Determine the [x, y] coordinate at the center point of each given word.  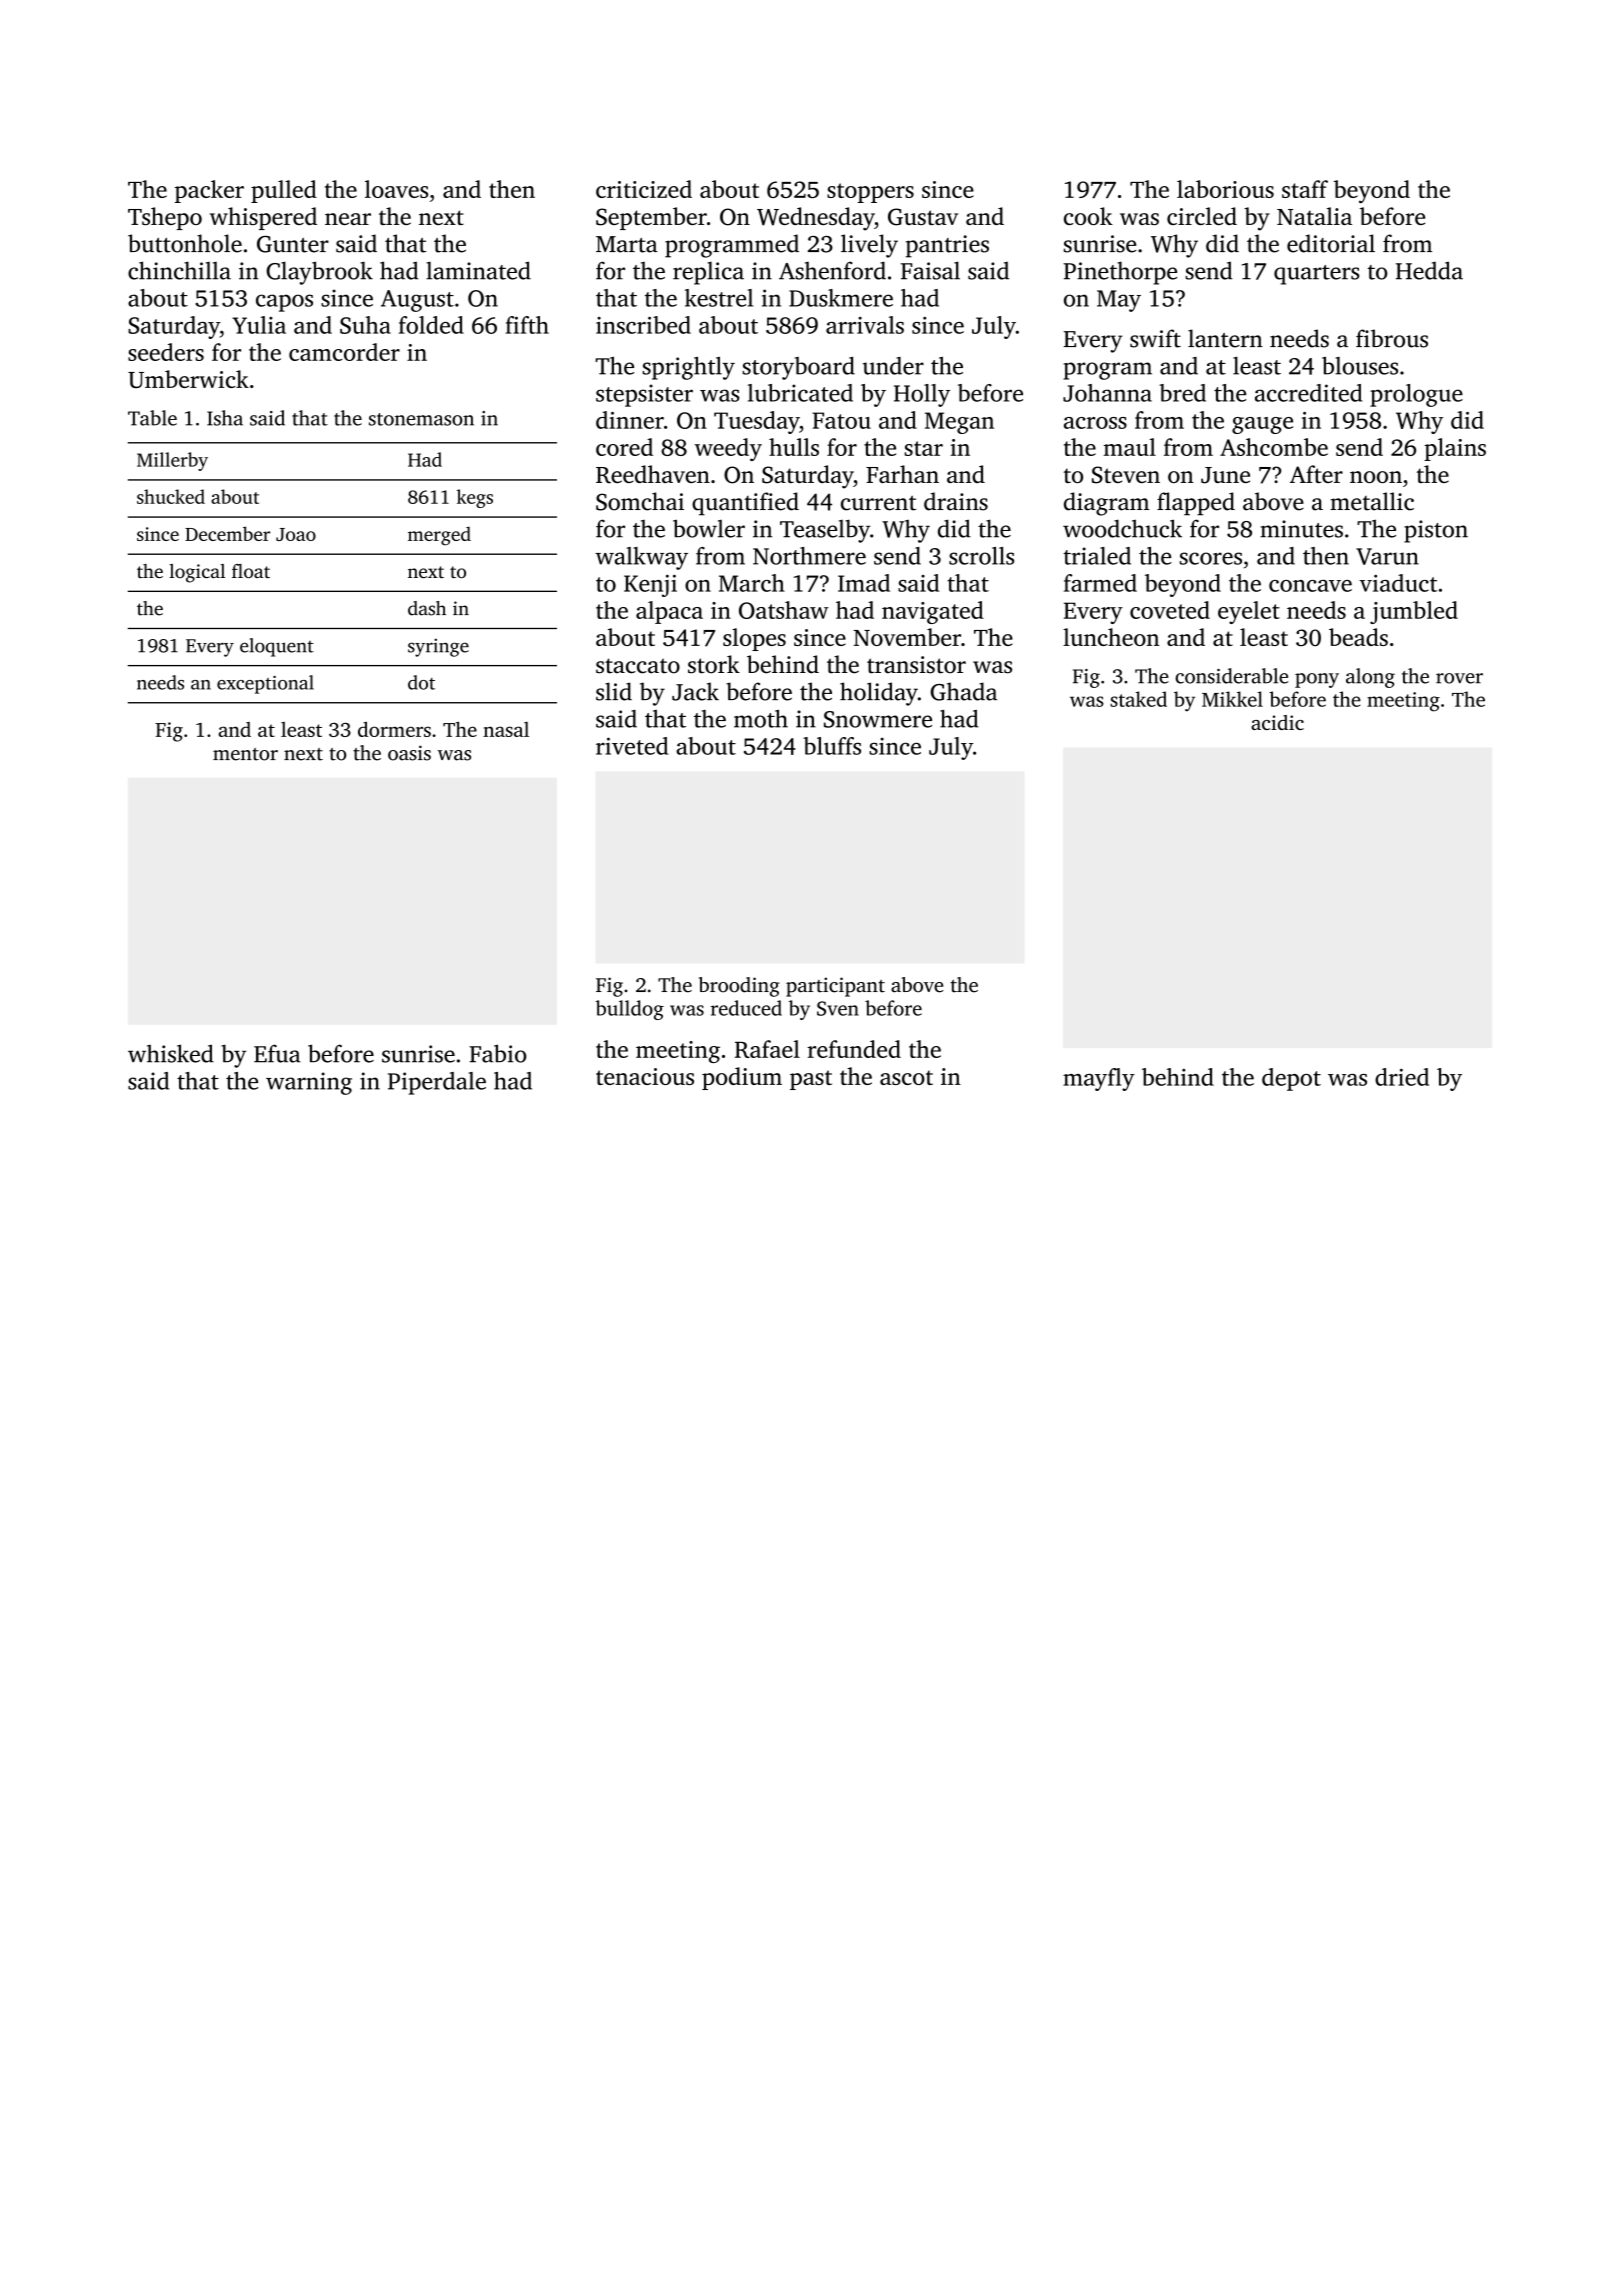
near [348, 219]
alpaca [669, 612]
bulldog [630, 1010]
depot [1291, 1079]
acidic [1277, 722]
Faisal [930, 270]
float [251, 571]
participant [835, 987]
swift [1155, 338]
